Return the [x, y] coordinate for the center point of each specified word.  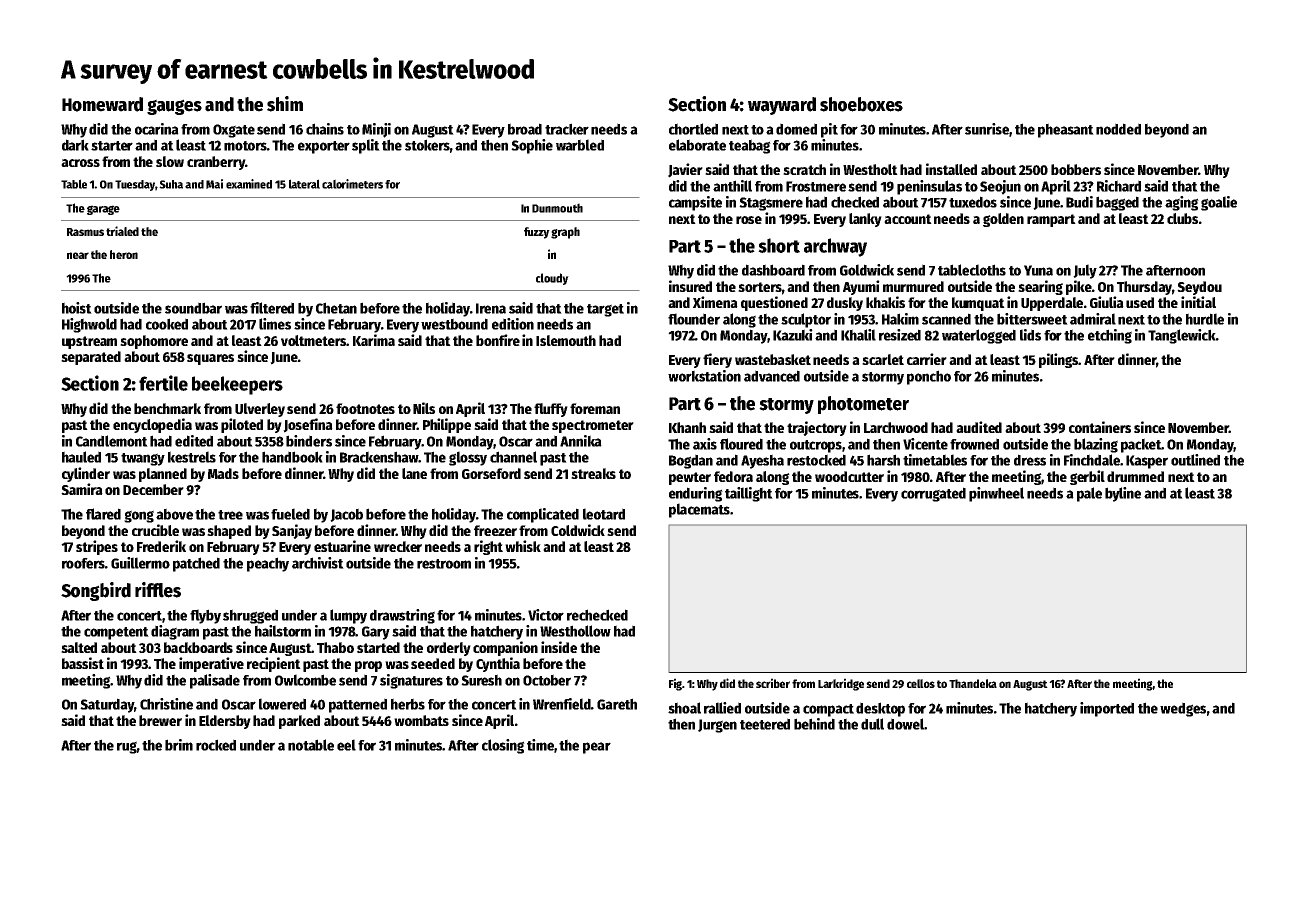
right [488, 547]
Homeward [102, 104]
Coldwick [578, 530]
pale [1089, 494]
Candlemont [112, 441]
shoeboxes [861, 104]
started [378, 647]
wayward [782, 106]
